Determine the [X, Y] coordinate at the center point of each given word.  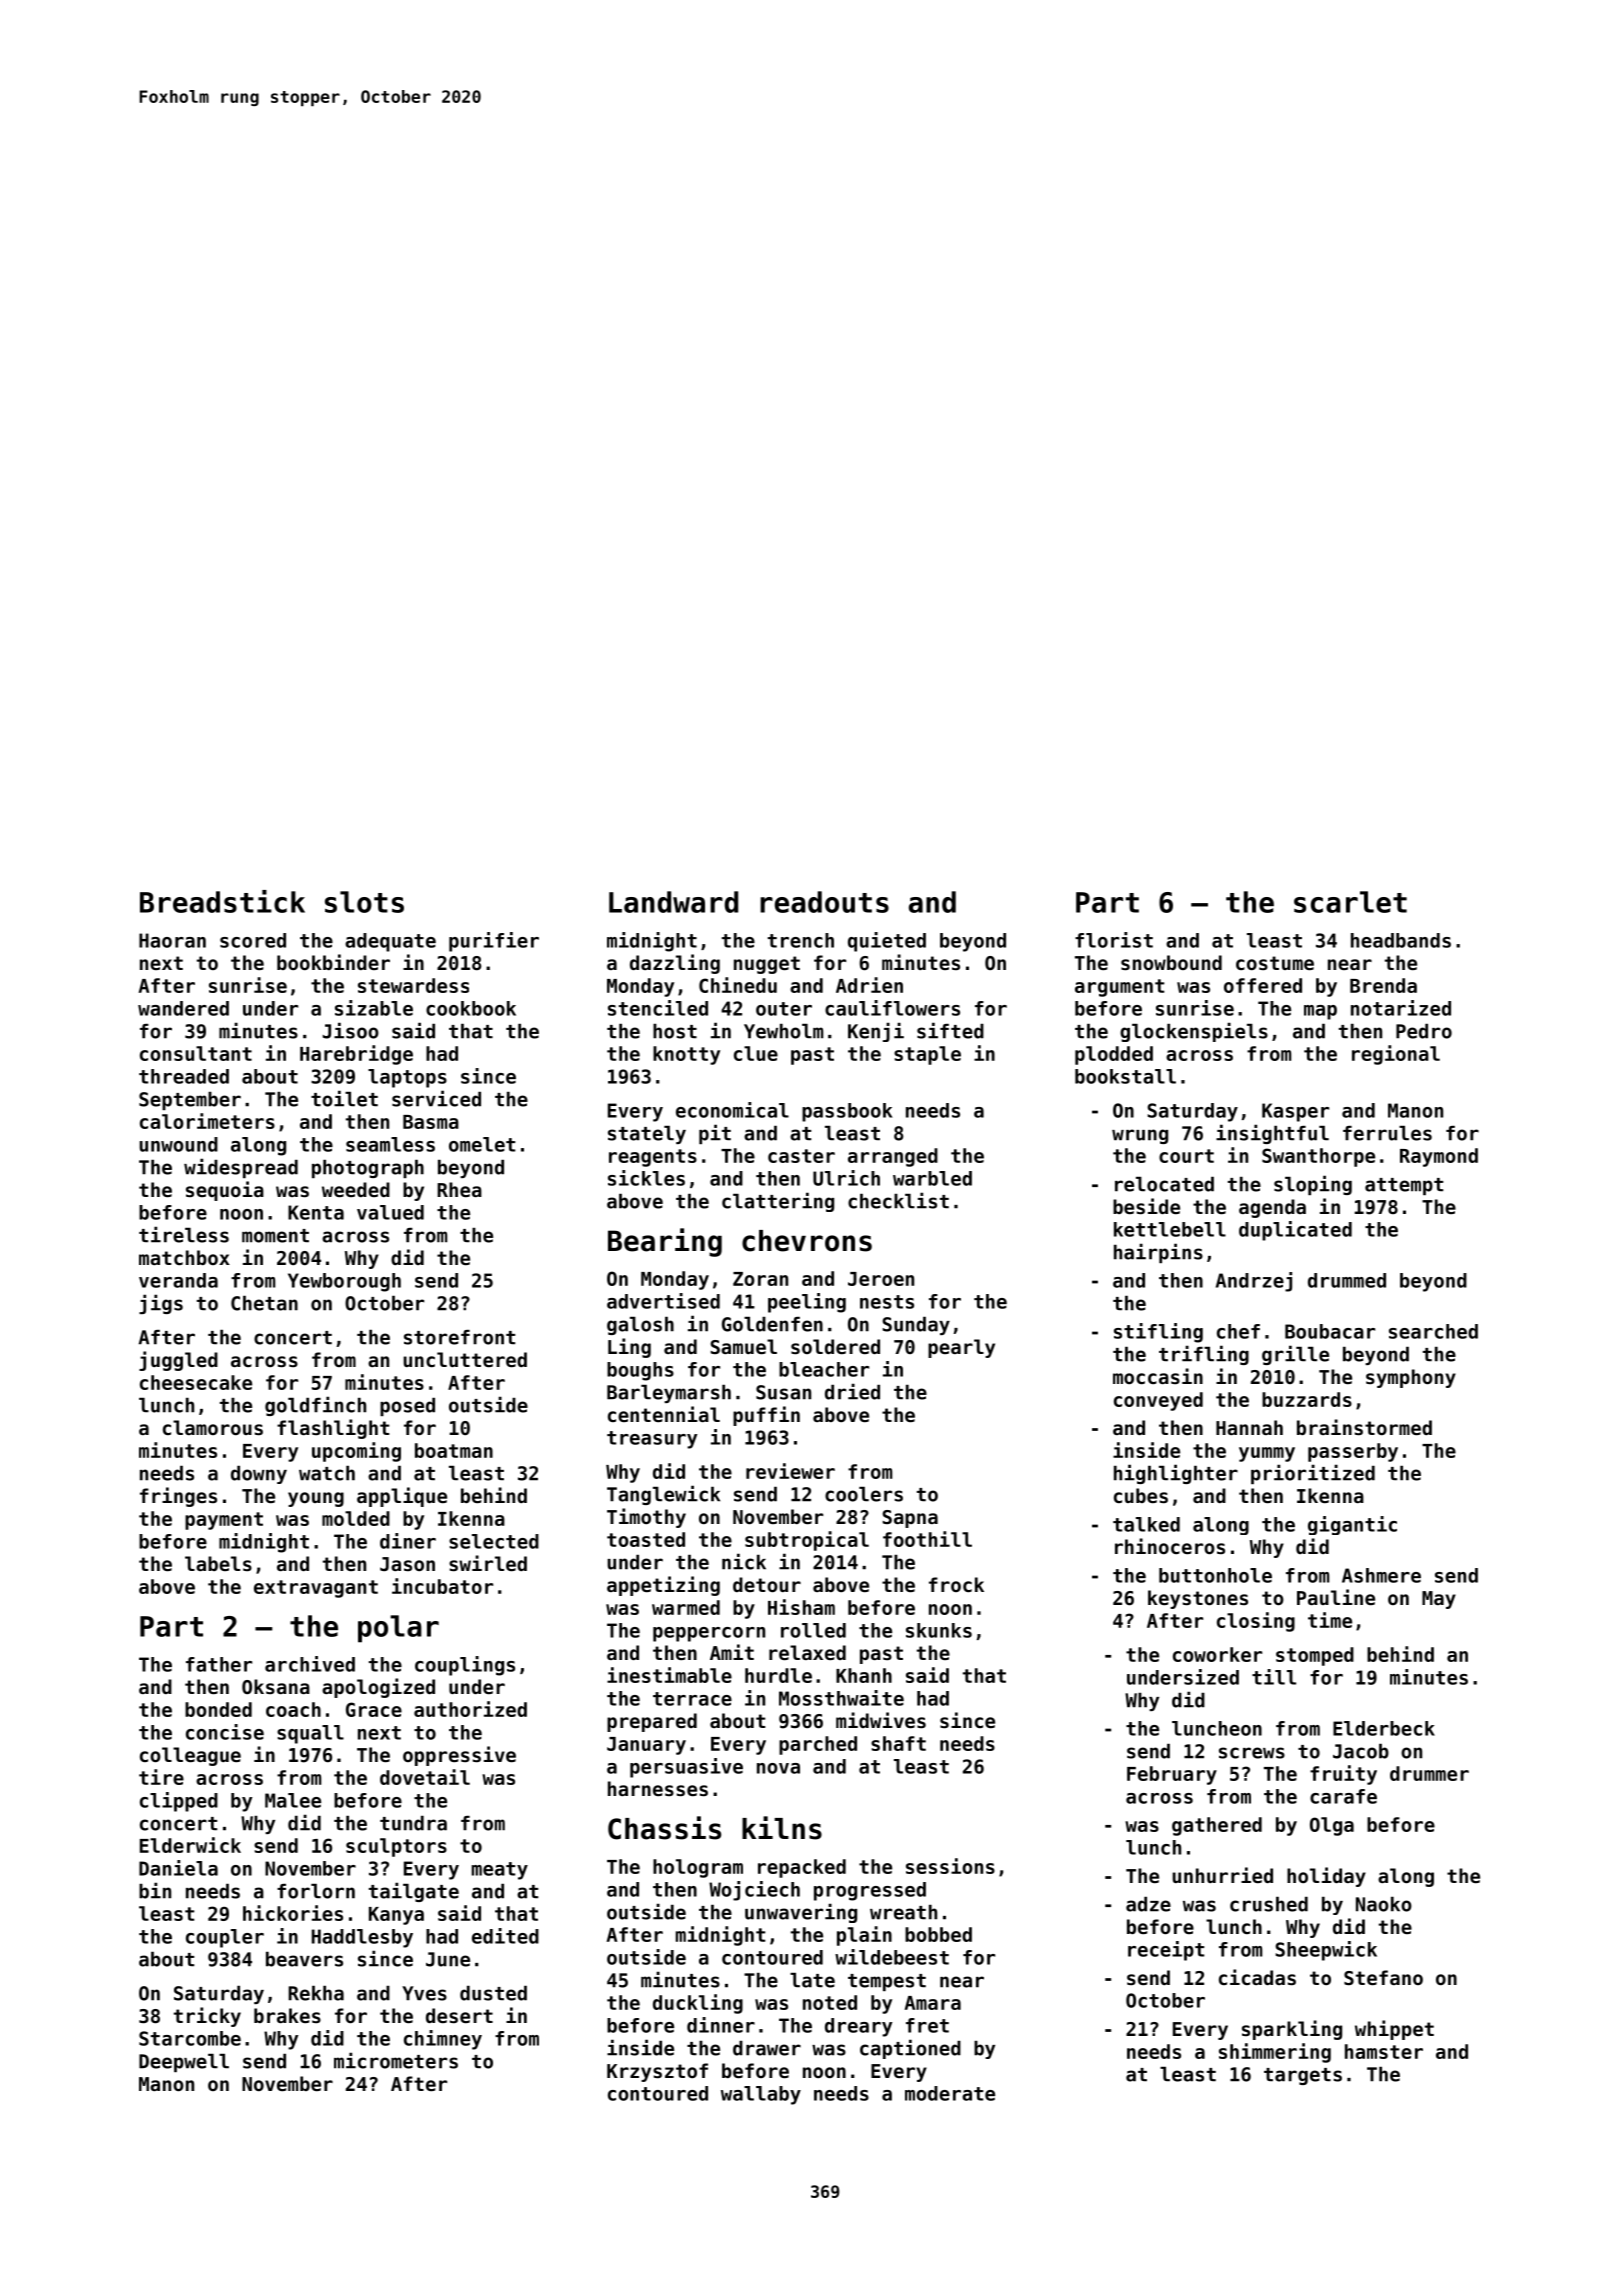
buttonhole [1215, 1575]
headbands [1401, 940]
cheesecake [196, 1382]
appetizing [663, 1586]
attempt [1404, 1186]
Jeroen [881, 1279]
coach [293, 1709]
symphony [1411, 1378]
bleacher [824, 1369]
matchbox [184, 1257]
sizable [374, 1008]
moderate [950, 2093]
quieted [887, 942]
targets [1303, 2076]
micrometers [396, 2060]
